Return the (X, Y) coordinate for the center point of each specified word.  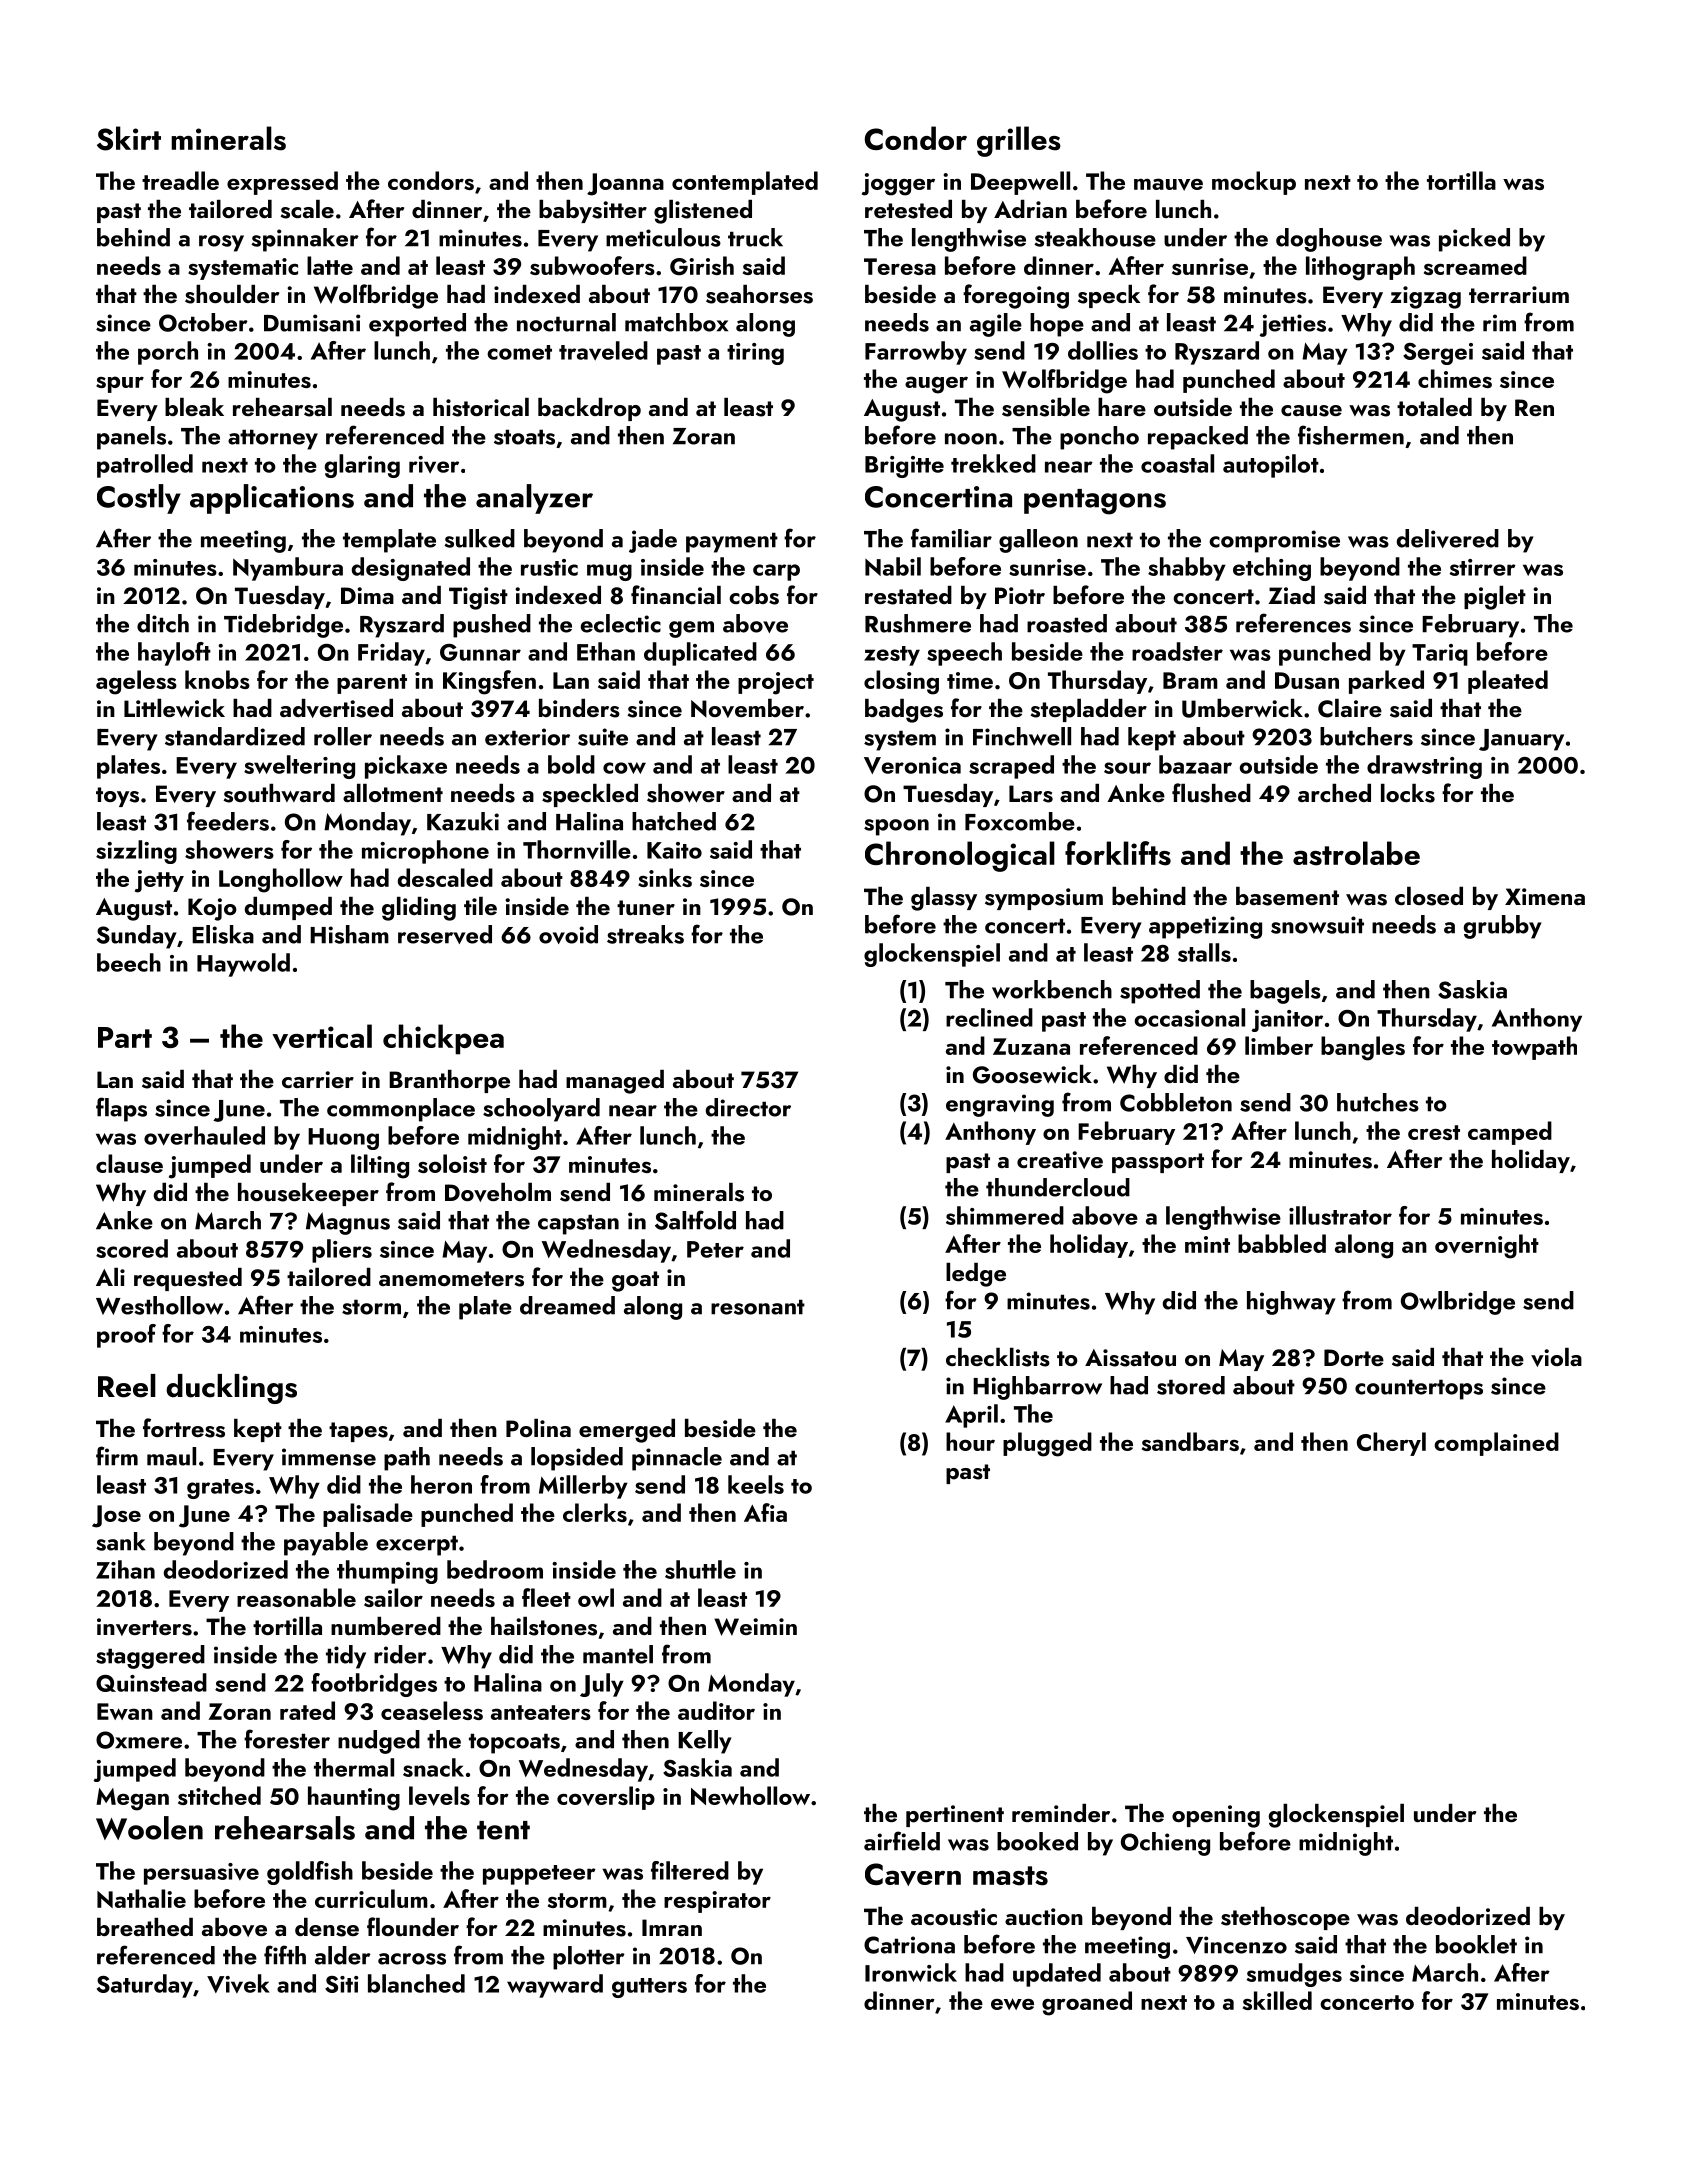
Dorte (1354, 1357)
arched (1334, 793)
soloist (452, 1163)
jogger (898, 184)
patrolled (145, 466)
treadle (180, 180)
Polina (538, 1428)
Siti (341, 1984)
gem (691, 629)
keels (756, 1484)
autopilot (1271, 466)
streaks (645, 934)
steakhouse (1095, 237)
